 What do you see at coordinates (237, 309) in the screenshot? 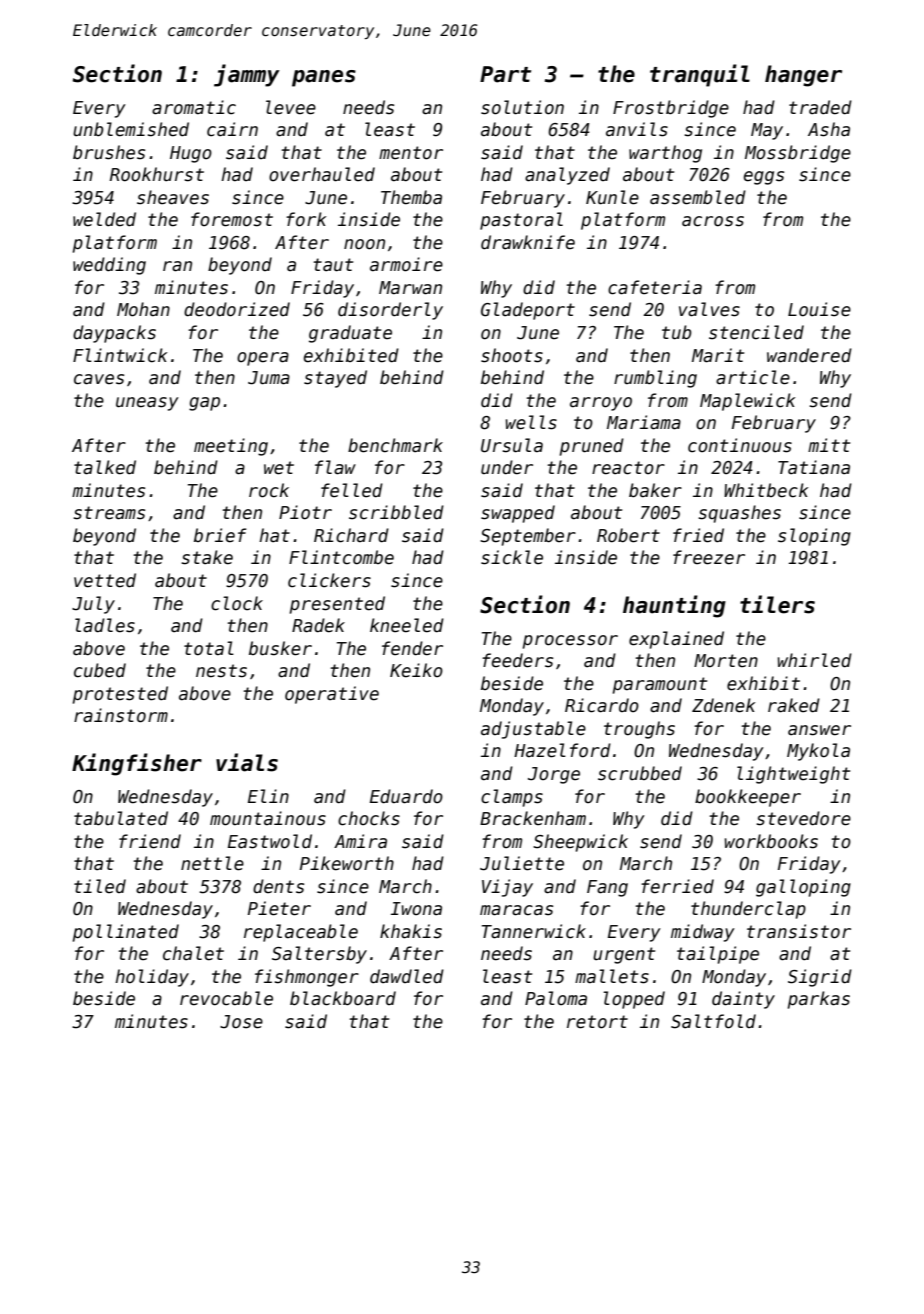
I see `deodorized` at bounding box center [237, 309].
